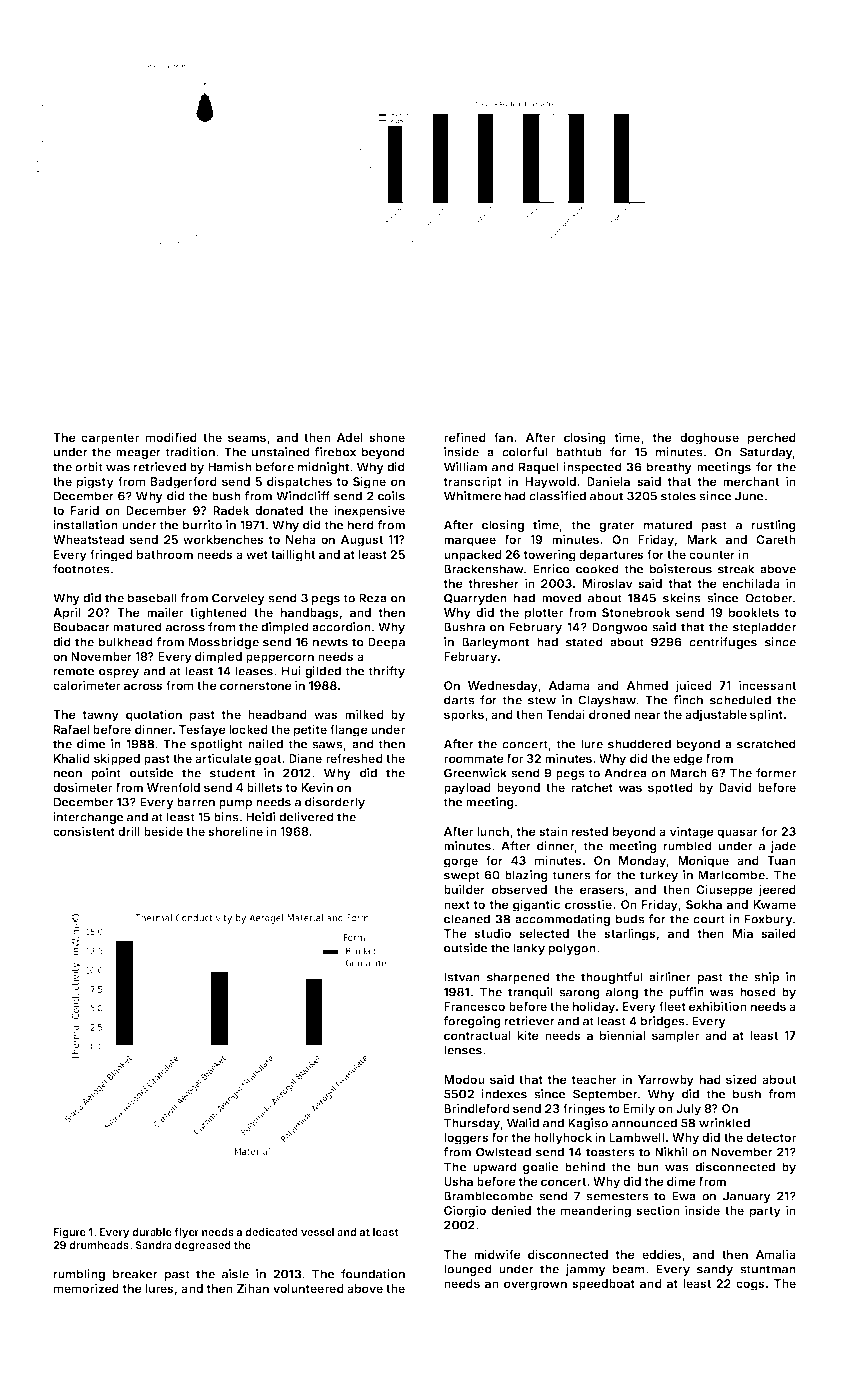  What do you see at coordinates (659, 876) in the screenshot?
I see `turkey` at bounding box center [659, 876].
